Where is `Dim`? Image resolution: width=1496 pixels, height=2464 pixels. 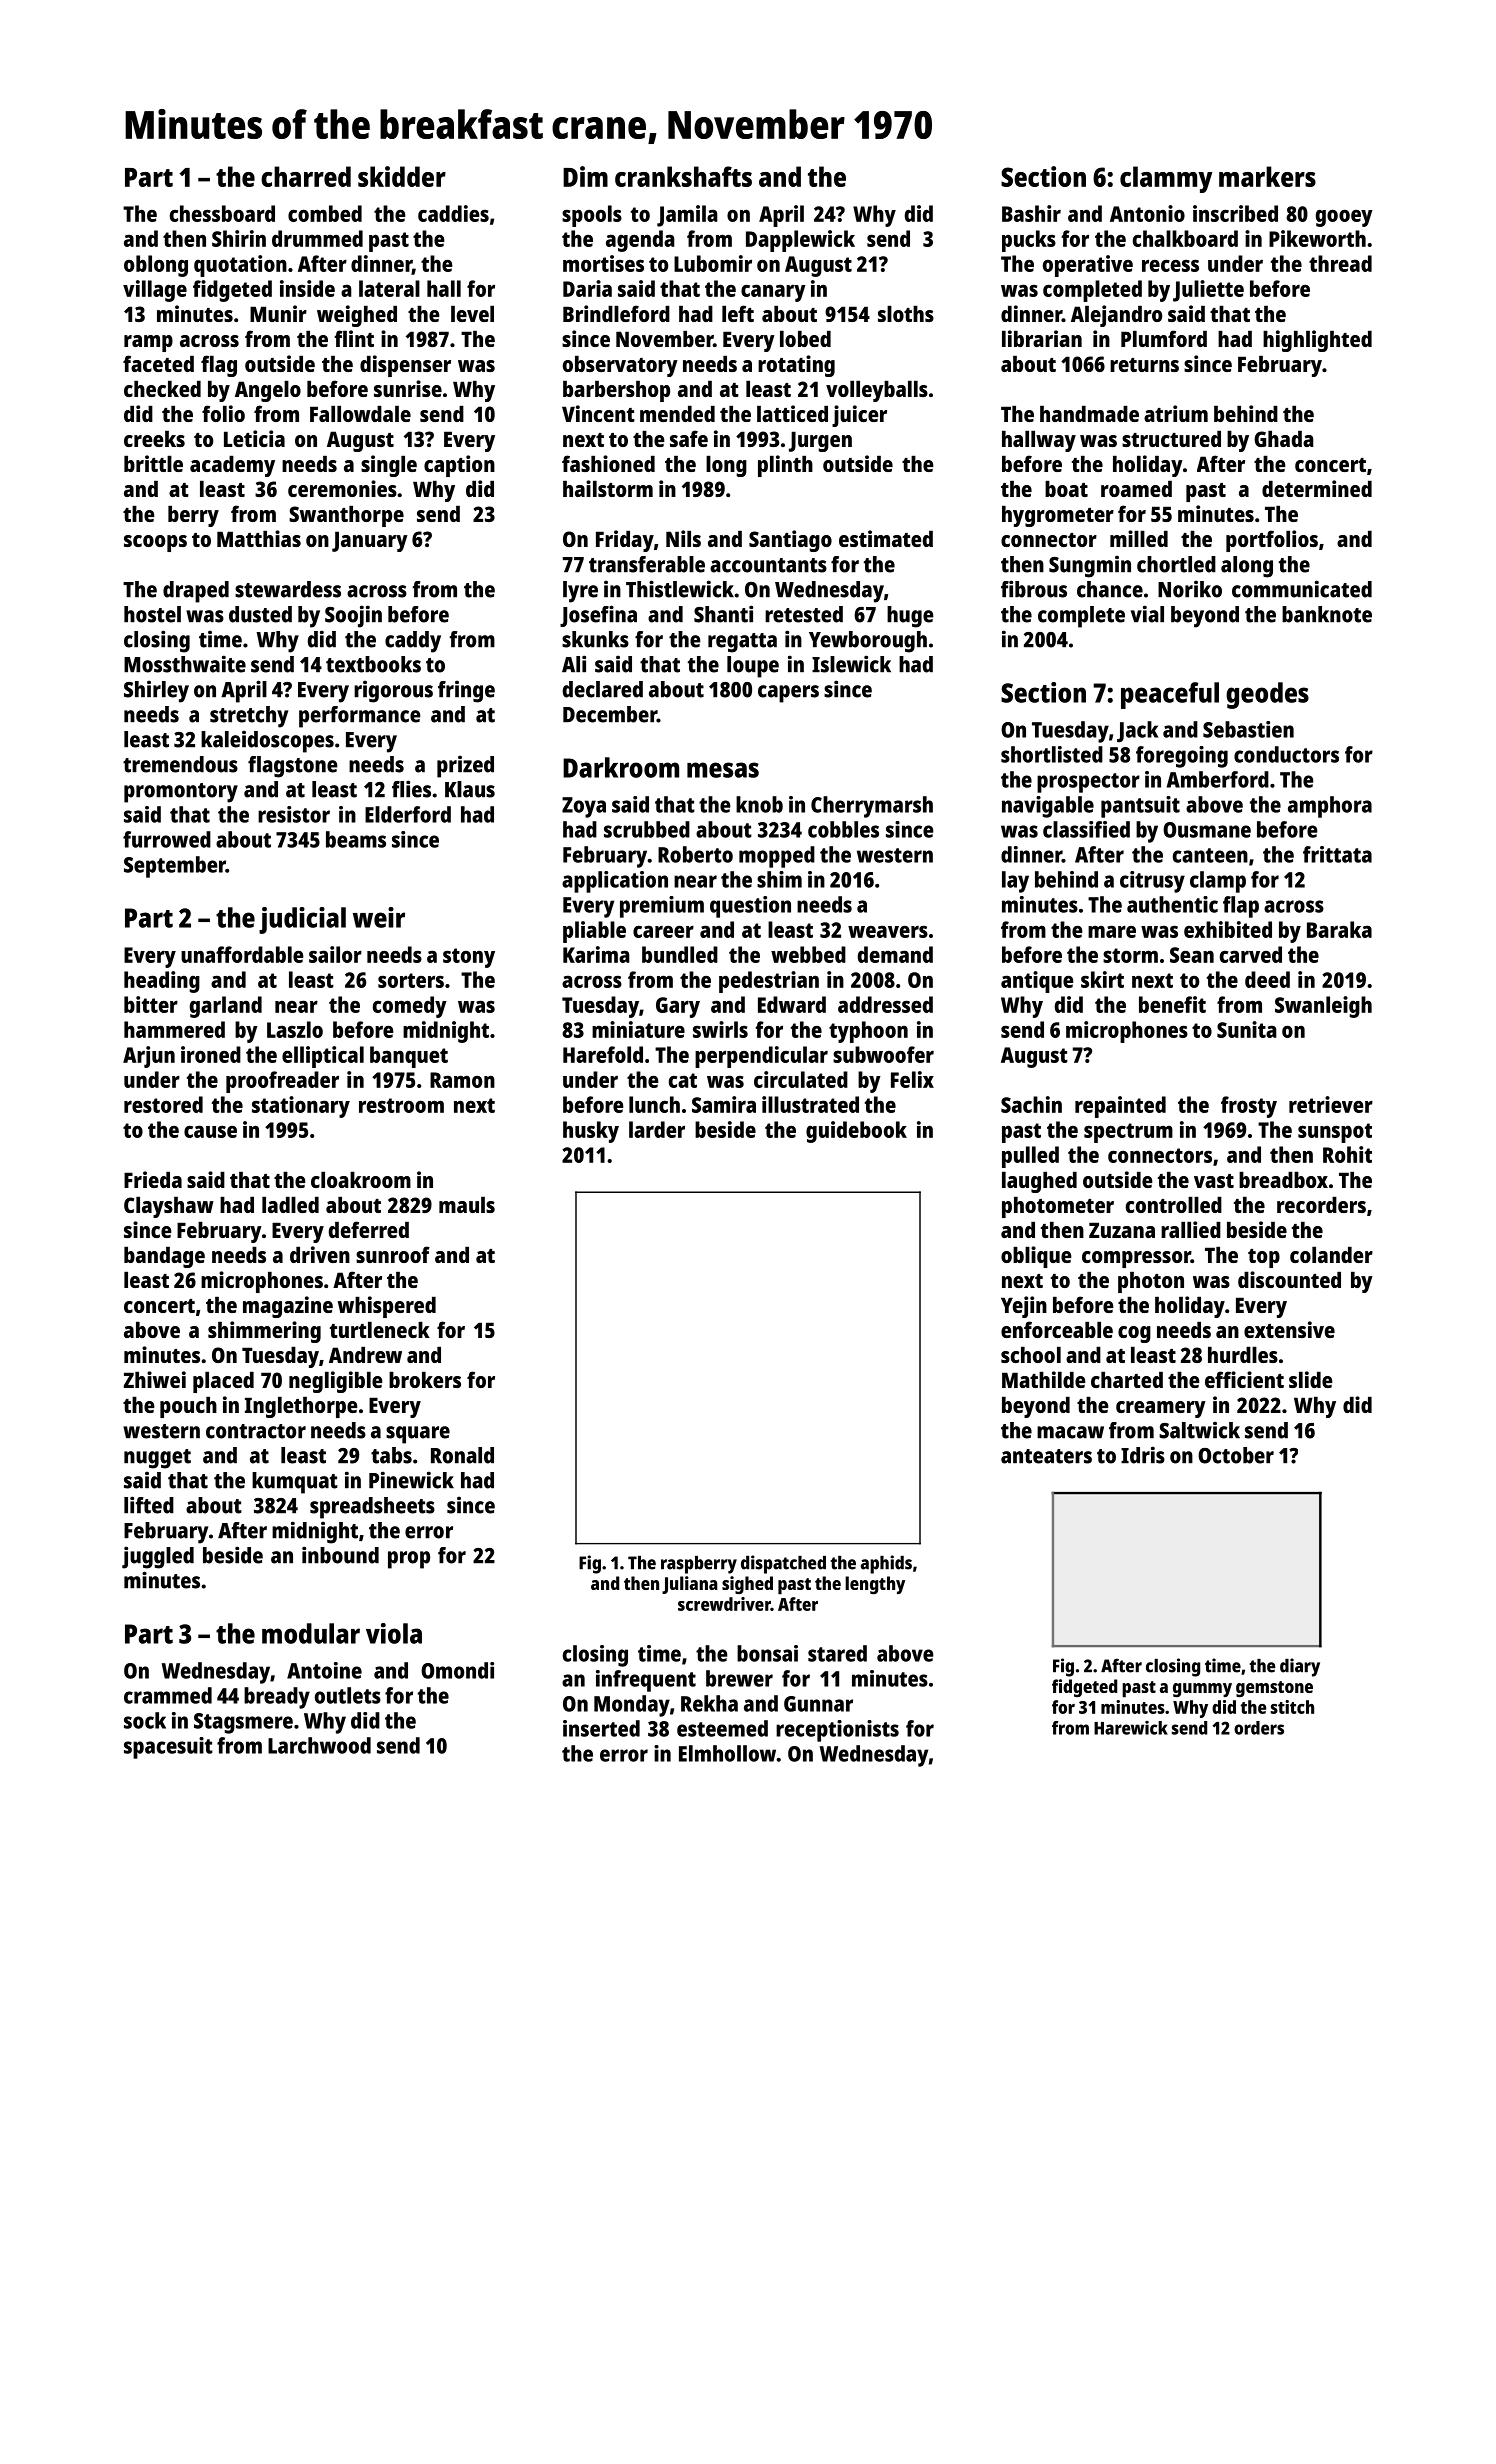 Dim is located at coordinates (585, 176).
